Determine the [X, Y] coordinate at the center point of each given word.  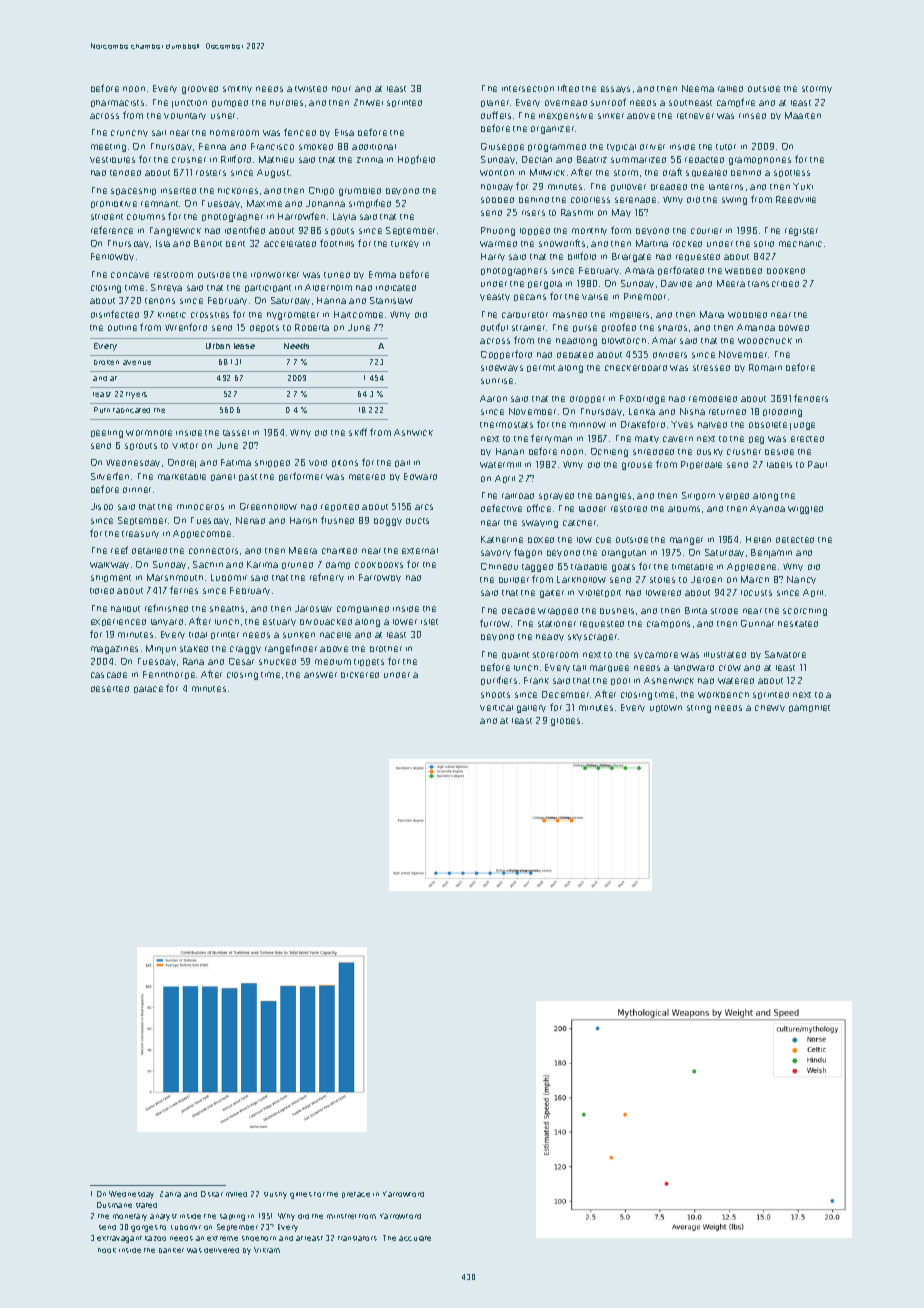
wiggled [805, 510]
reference [112, 230]
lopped [535, 231]
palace [148, 689]
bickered [360, 675]
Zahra [170, 1194]
